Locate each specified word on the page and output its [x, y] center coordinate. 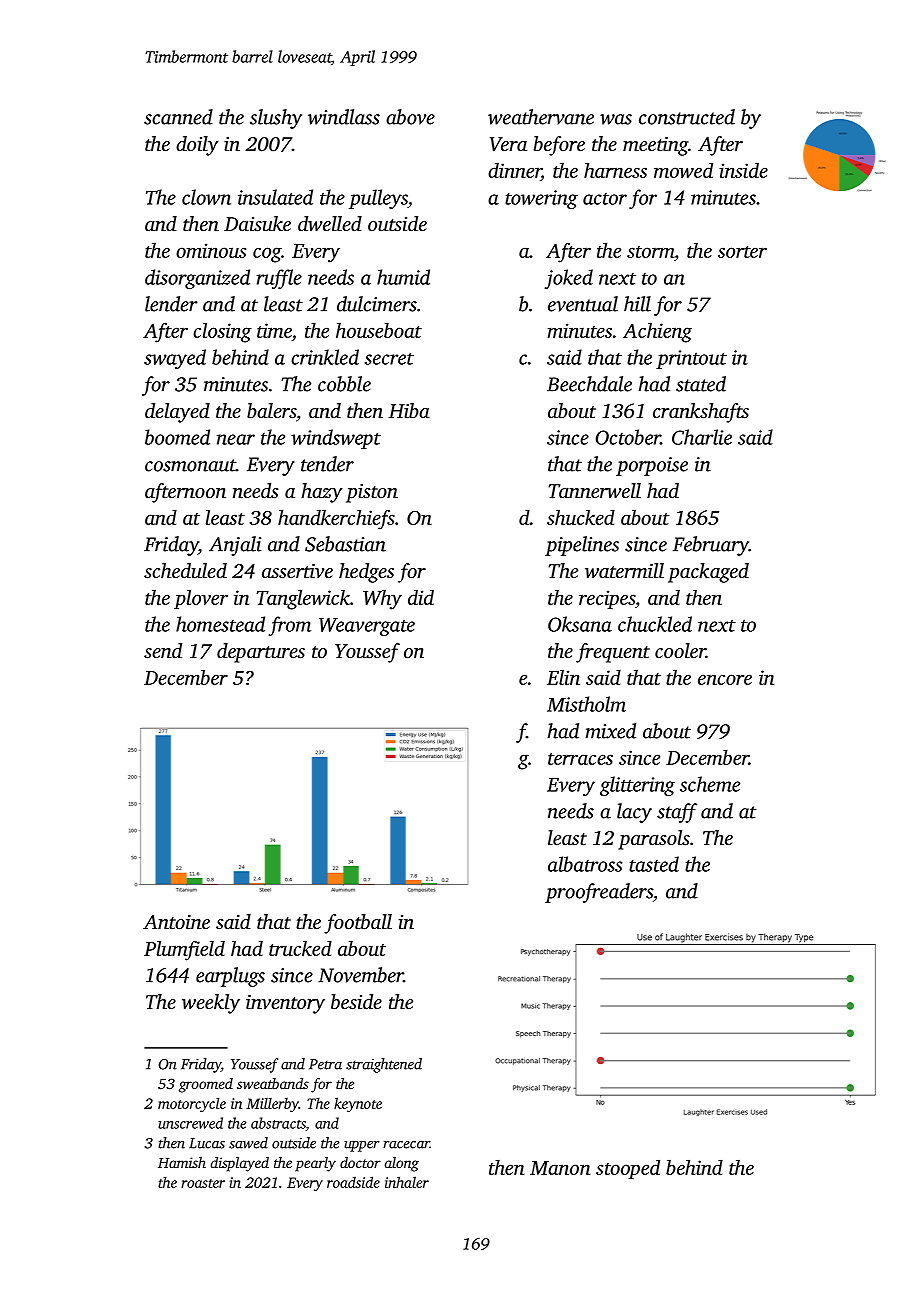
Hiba [409, 410]
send [163, 650]
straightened [384, 1065]
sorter [742, 252]
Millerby [272, 1105]
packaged [708, 573]
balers [271, 410]
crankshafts [701, 413]
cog [267, 255]
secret [389, 359]
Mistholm [586, 704]
